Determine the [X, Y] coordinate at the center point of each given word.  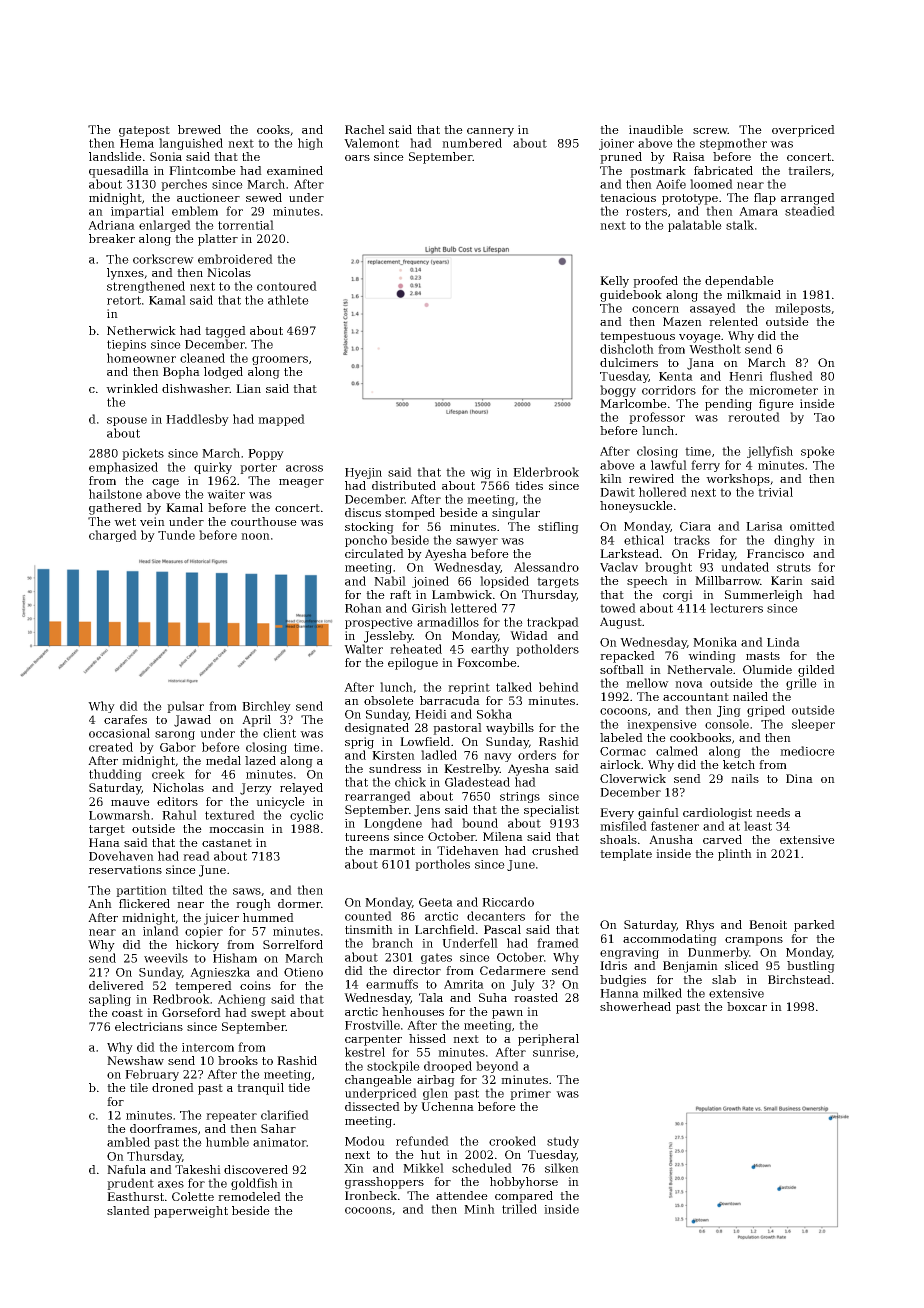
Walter [363, 649]
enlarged [165, 226]
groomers [280, 360]
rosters [646, 211]
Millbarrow [727, 580]
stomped [410, 514]
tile [139, 1087]
